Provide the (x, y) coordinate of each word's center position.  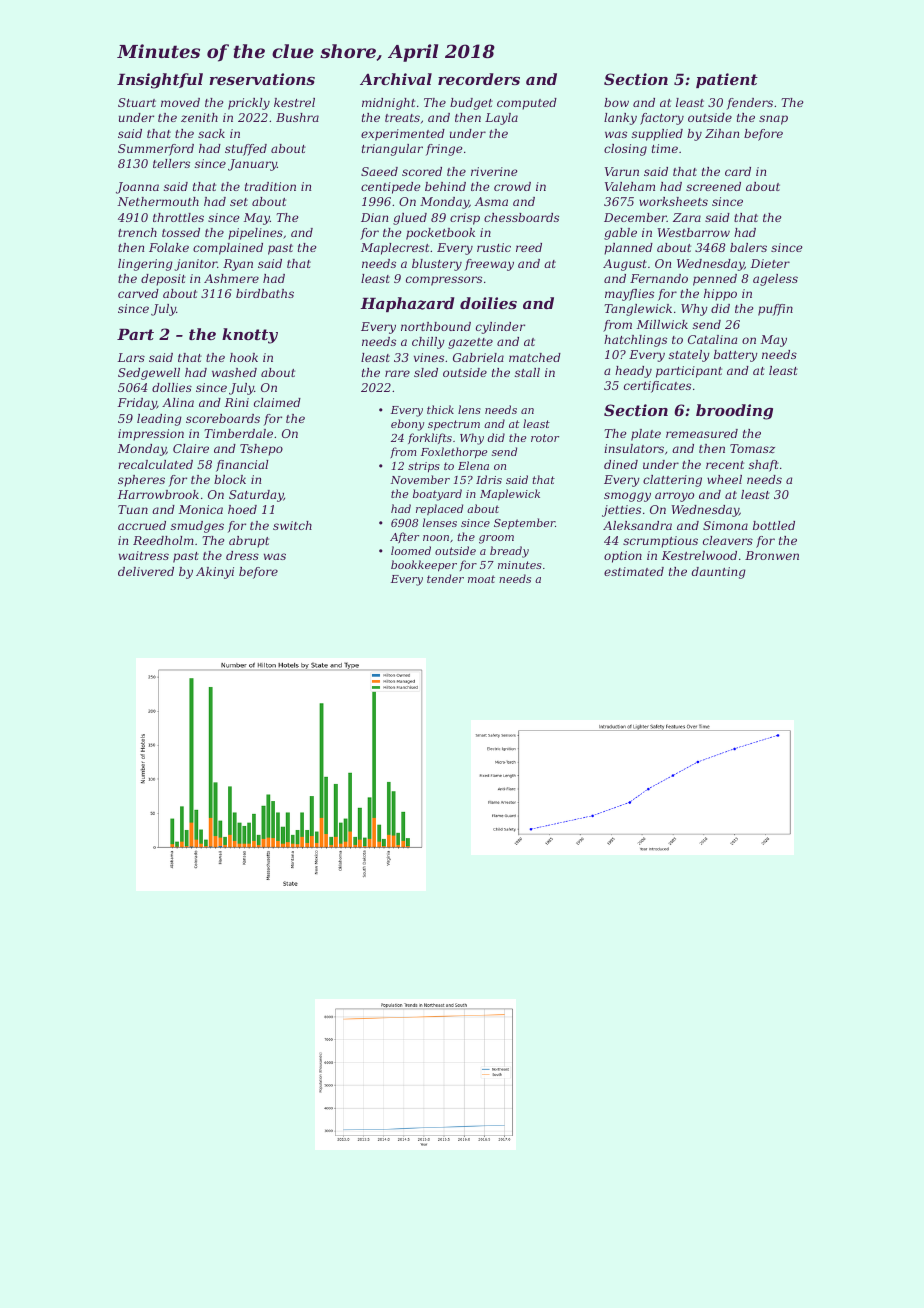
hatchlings (635, 341)
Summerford (156, 150)
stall (527, 372)
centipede (391, 188)
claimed (277, 402)
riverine (494, 171)
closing (625, 150)
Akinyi (215, 573)
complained (228, 249)
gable (620, 234)
